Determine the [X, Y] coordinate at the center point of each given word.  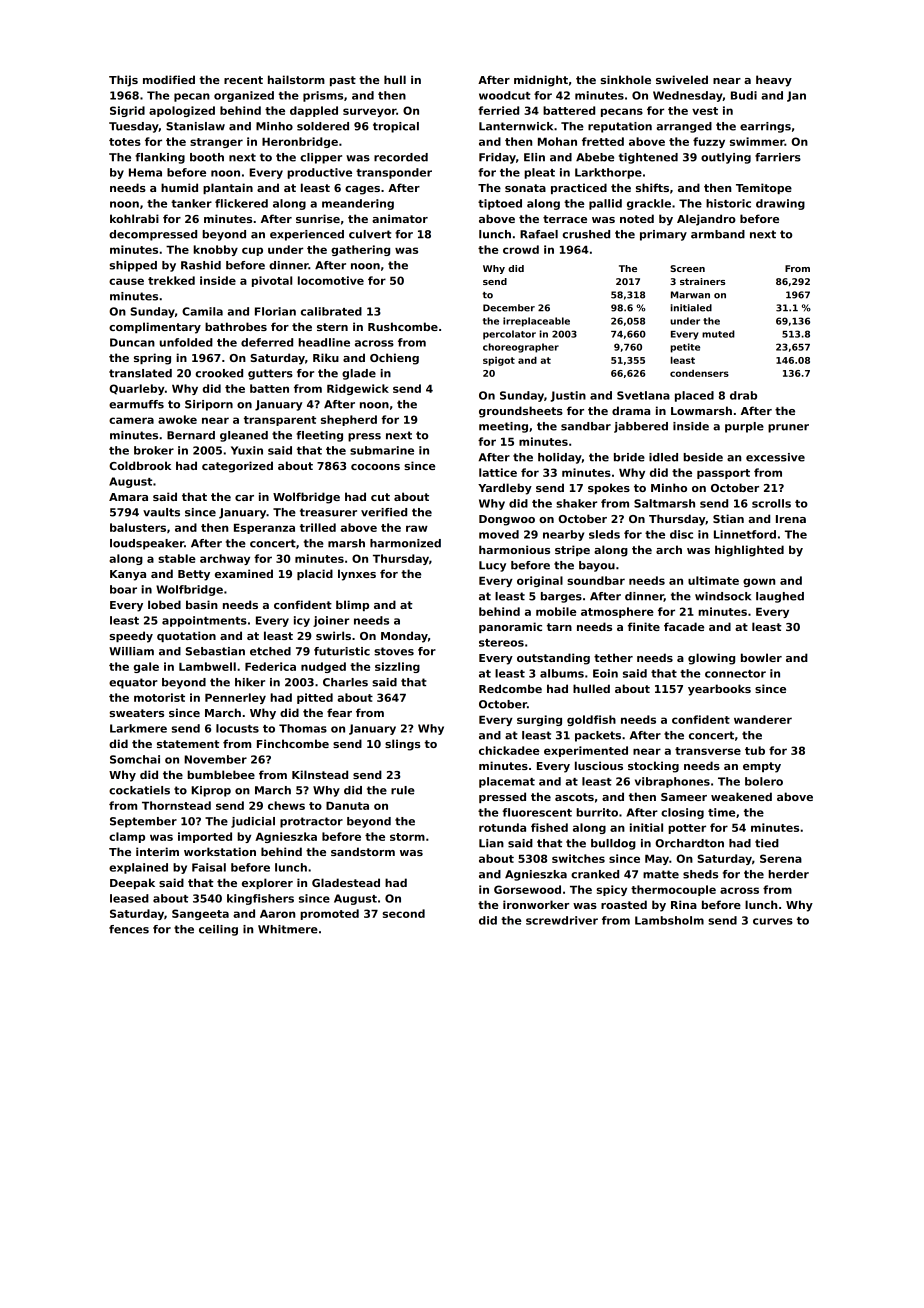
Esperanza [264, 529]
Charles [345, 682]
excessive [775, 457]
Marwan [690, 295]
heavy [774, 81]
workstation [220, 851]
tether [613, 657]
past [343, 81]
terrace [565, 219]
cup [252, 251]
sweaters [137, 713]
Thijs [123, 81]
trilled [318, 527]
